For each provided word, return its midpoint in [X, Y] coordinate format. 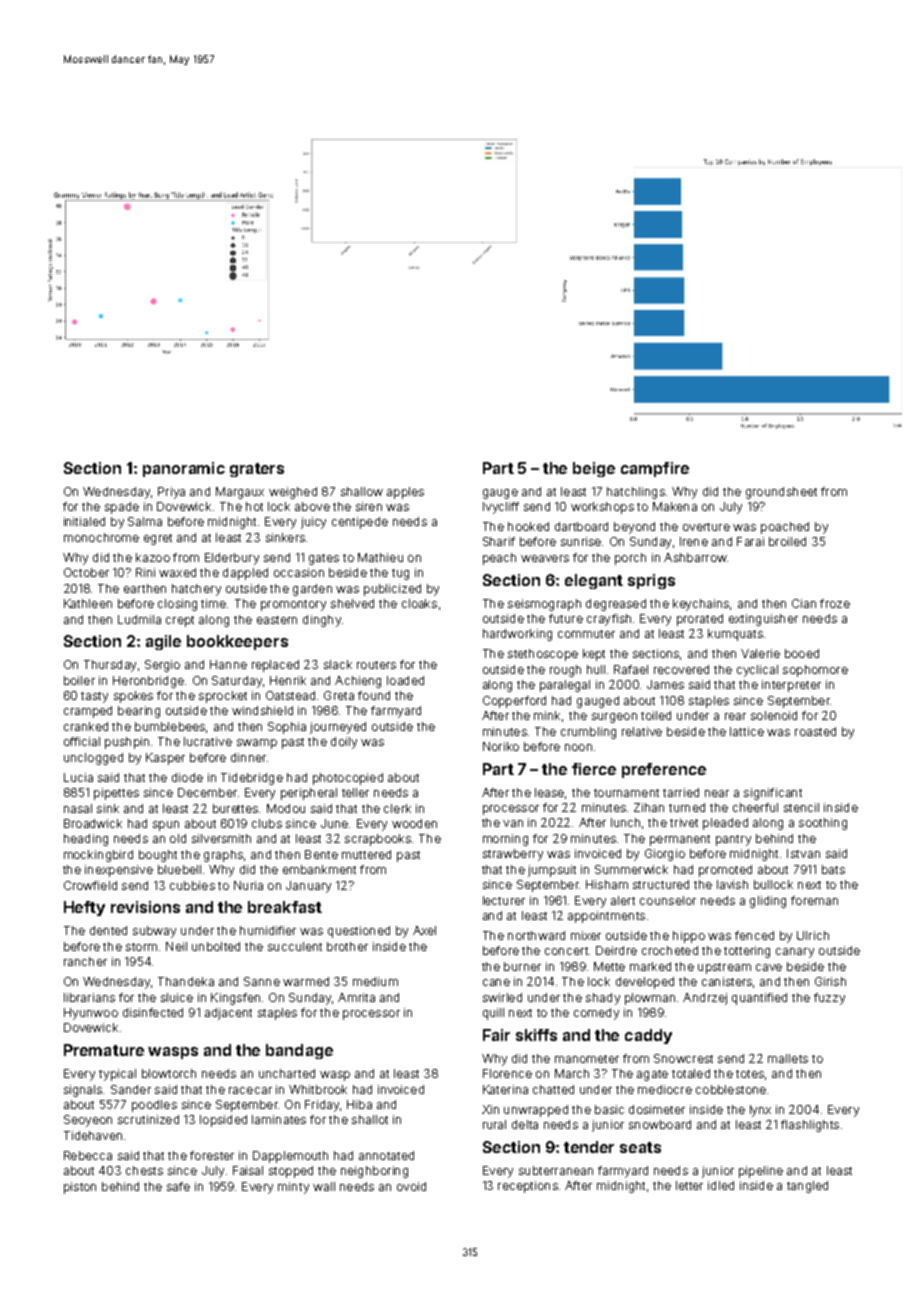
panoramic [184, 469]
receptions [528, 1187]
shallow [362, 491]
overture [706, 527]
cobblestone [731, 1089]
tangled [807, 1187]
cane [496, 982]
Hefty [84, 908]
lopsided [223, 1121]
